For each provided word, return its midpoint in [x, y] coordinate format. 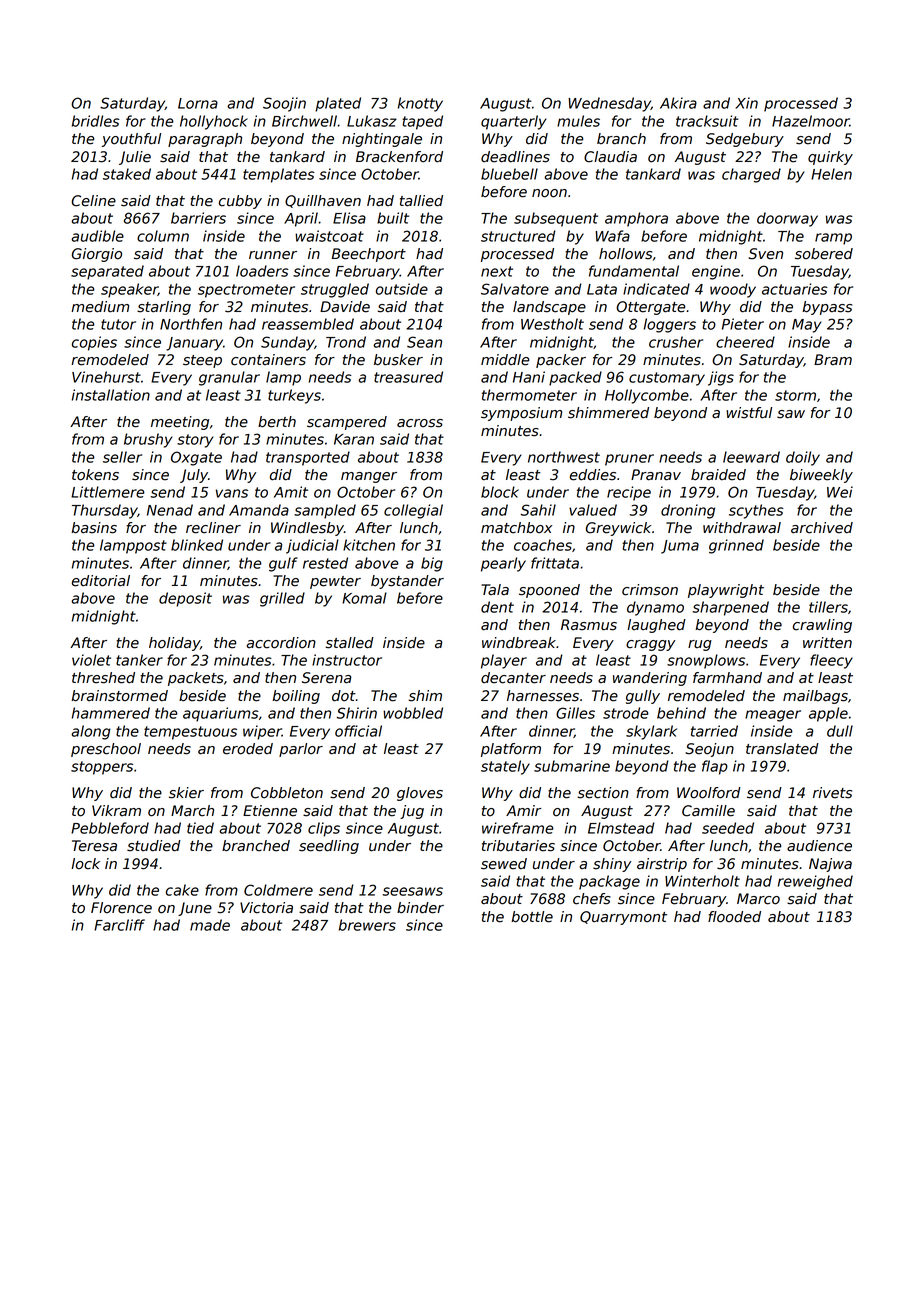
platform [511, 750]
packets [196, 679]
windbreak [519, 643]
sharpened [730, 608]
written [827, 643]
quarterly [514, 122]
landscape [549, 308]
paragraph [205, 140]
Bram [833, 360]
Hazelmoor [811, 121]
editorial [101, 581]
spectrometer [246, 291]
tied [200, 828]
